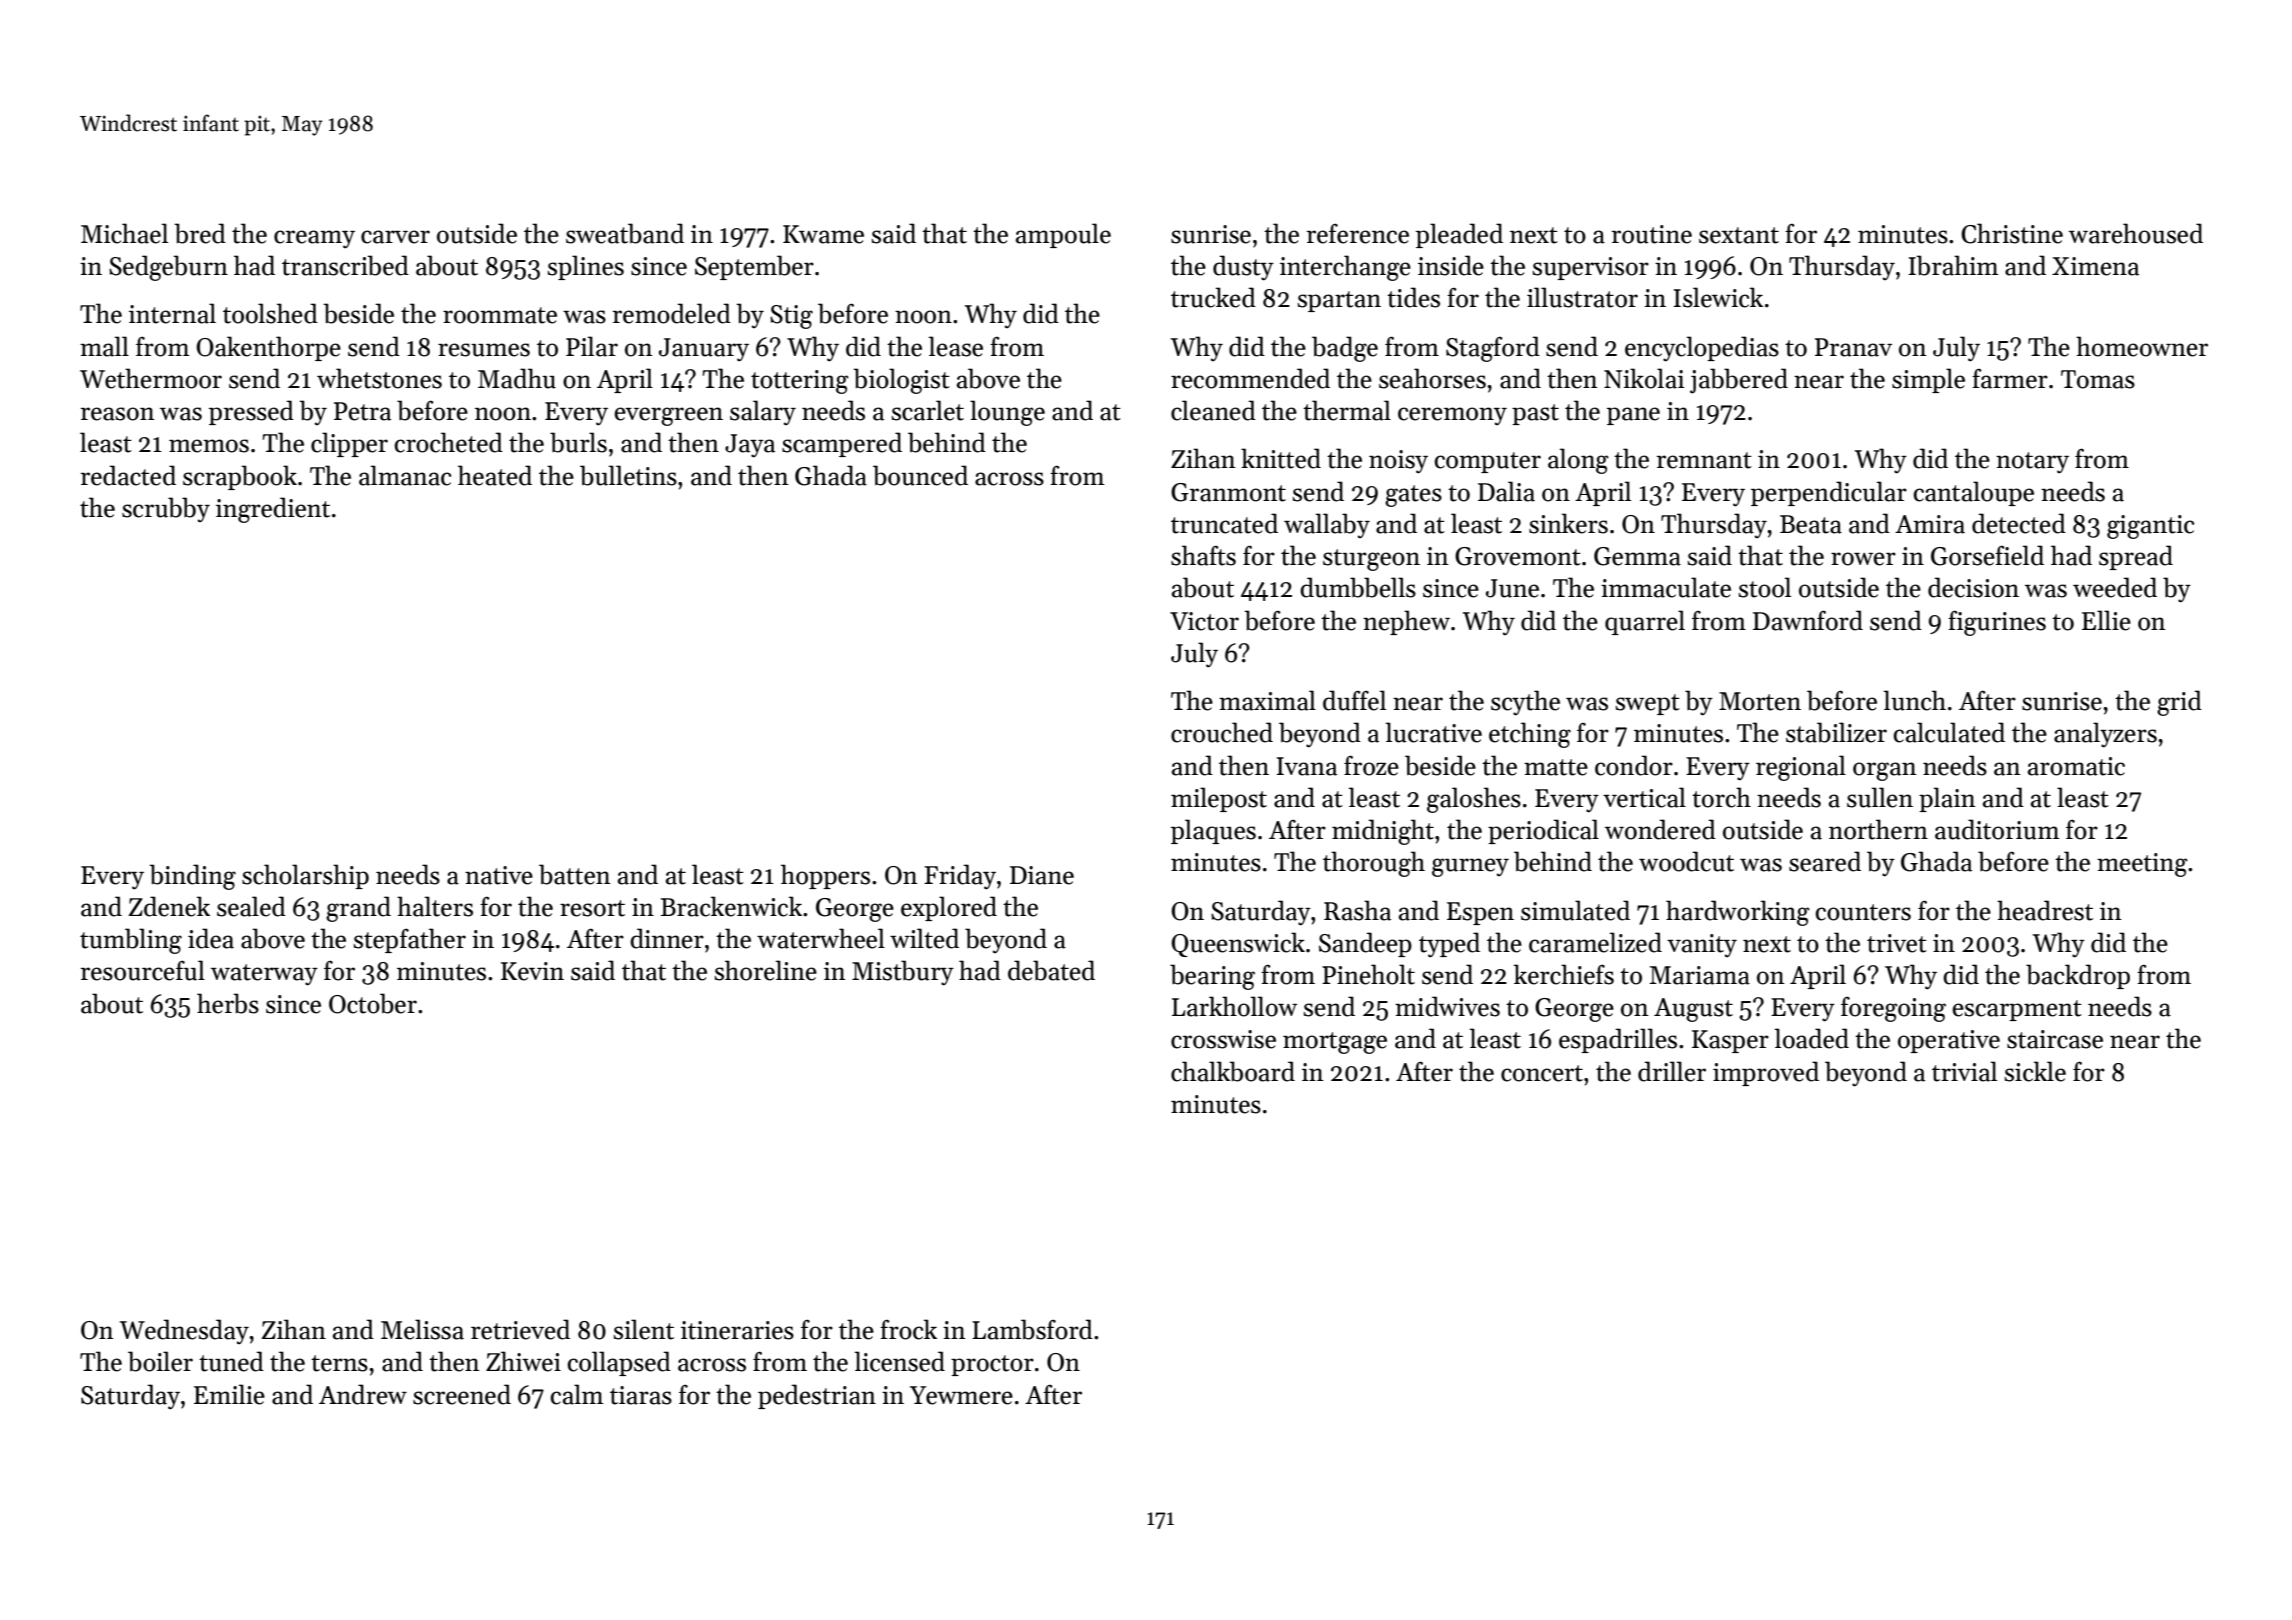 This screenshot has height=1620, width=2292. I want to click on Mistbury, so click(903, 973).
